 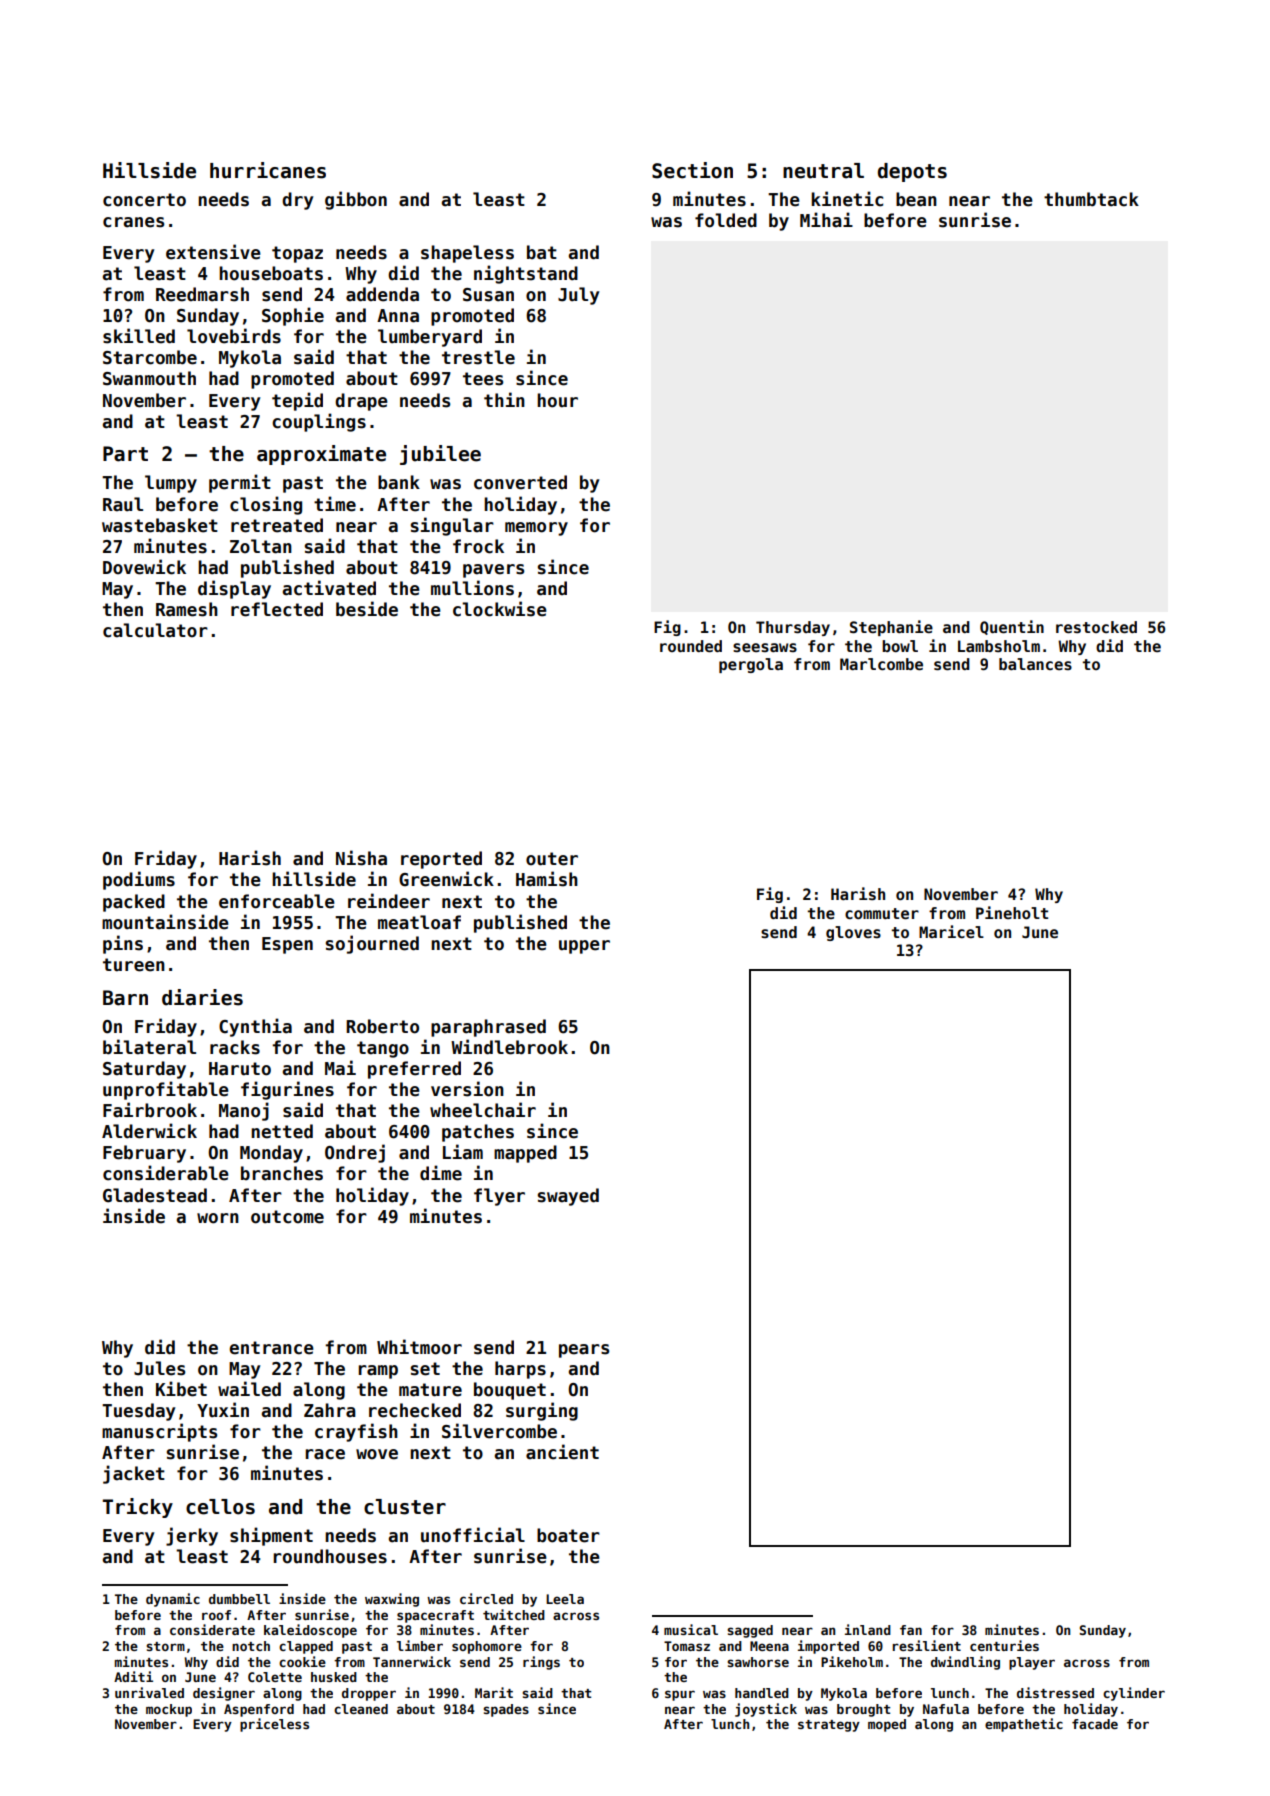 I want to click on houseboats, so click(x=271, y=273).
